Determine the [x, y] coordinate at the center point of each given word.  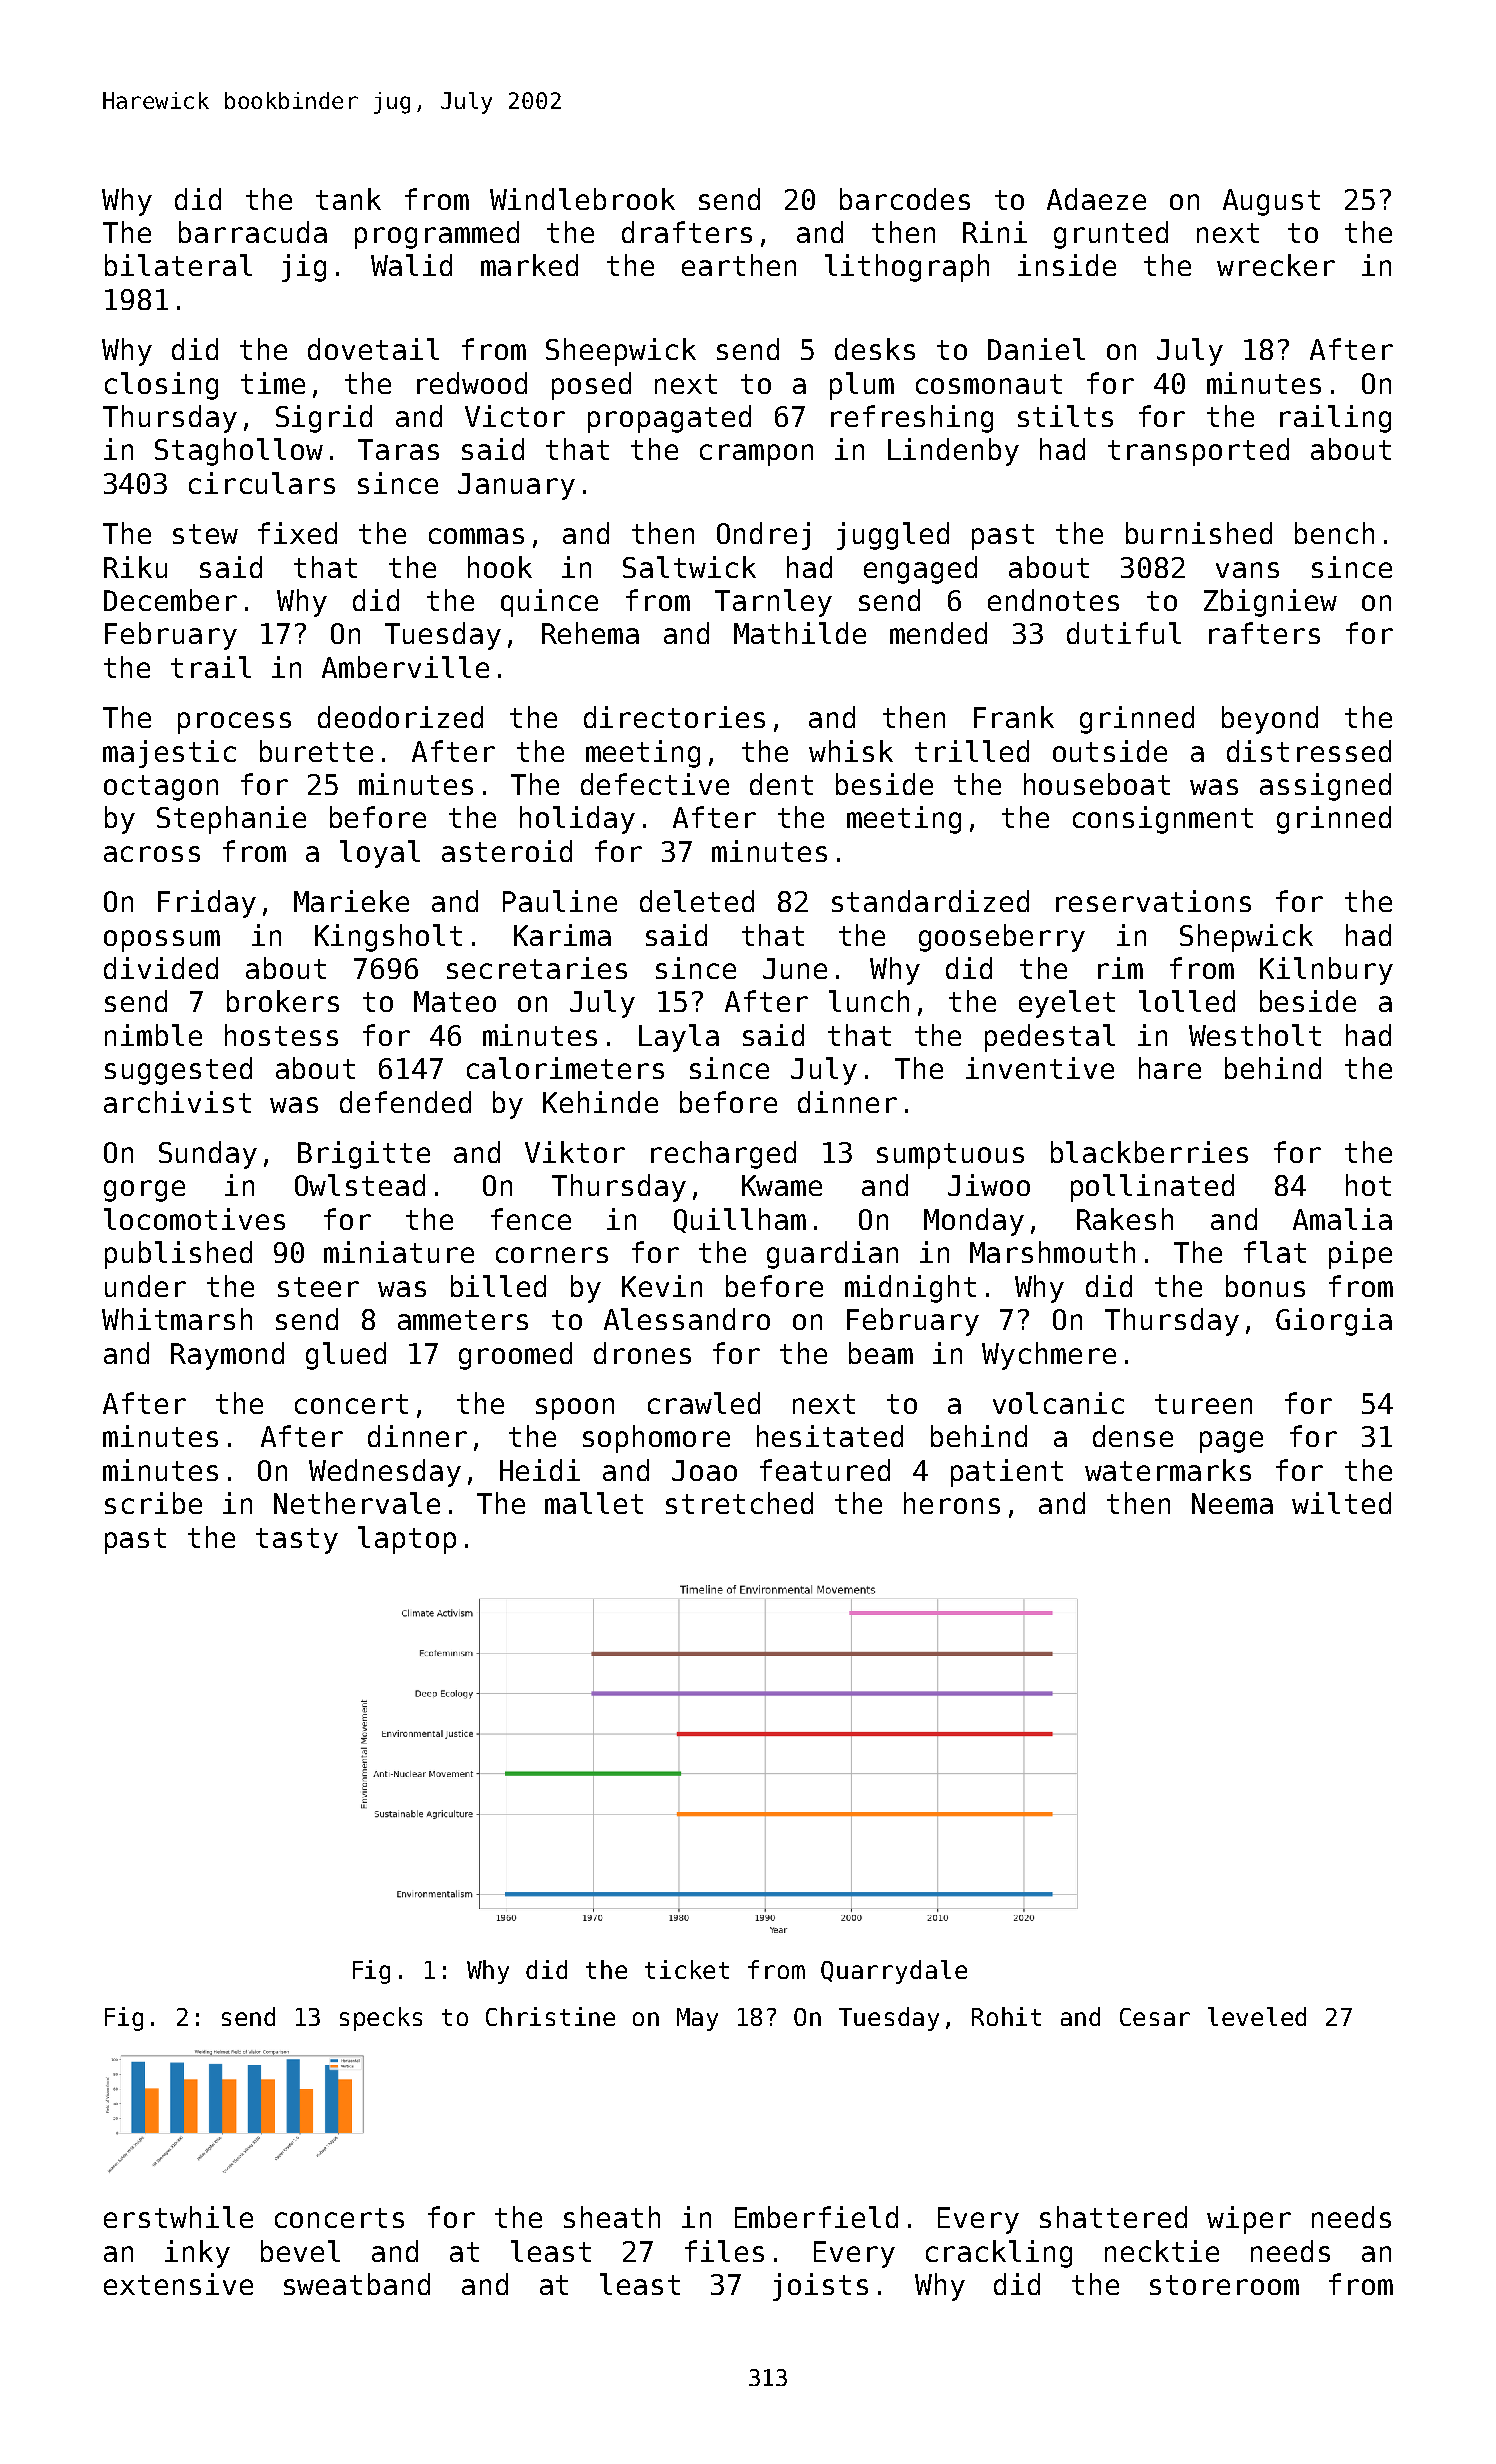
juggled [893, 536]
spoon [575, 1409]
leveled [1257, 2016]
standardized [930, 901]
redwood [472, 383]
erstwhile [178, 2217]
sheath [612, 2217]
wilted [1341, 1503]
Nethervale [357, 1503]
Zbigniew [1270, 603]
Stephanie [231, 820]
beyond [1270, 720]
